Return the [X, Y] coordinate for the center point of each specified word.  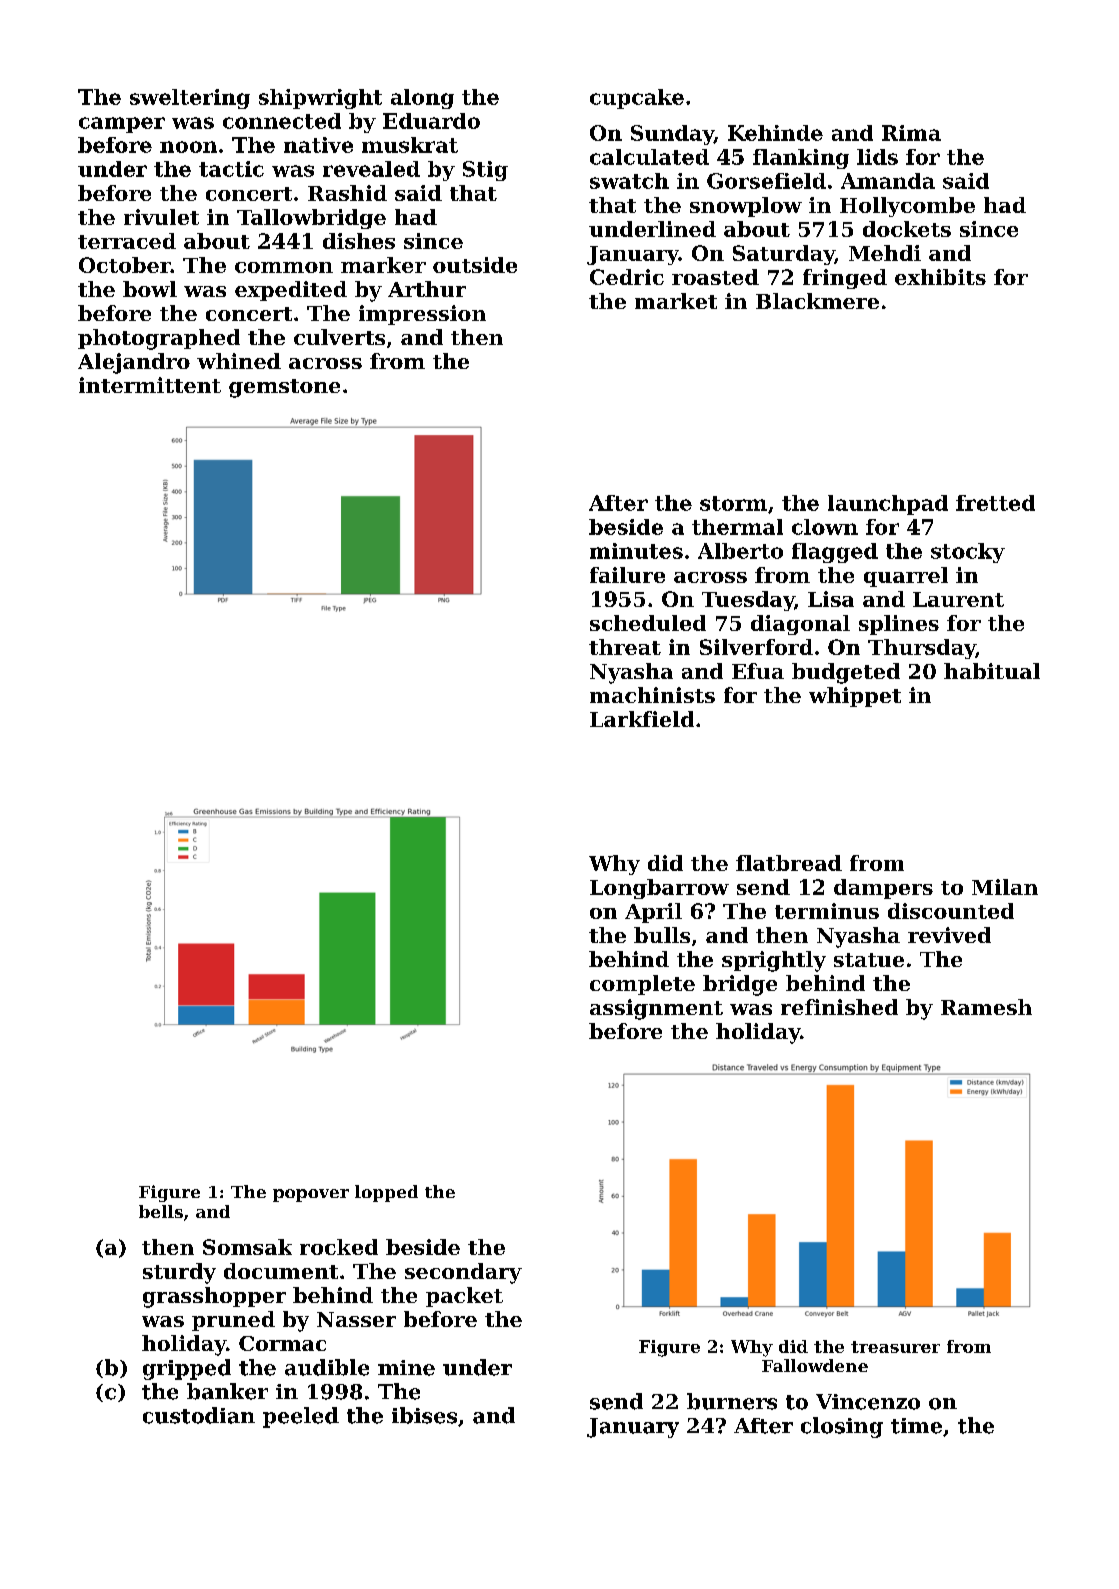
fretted [995, 503]
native [318, 145]
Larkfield [642, 719]
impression [422, 315]
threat [625, 647]
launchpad [888, 505]
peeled [301, 1417]
